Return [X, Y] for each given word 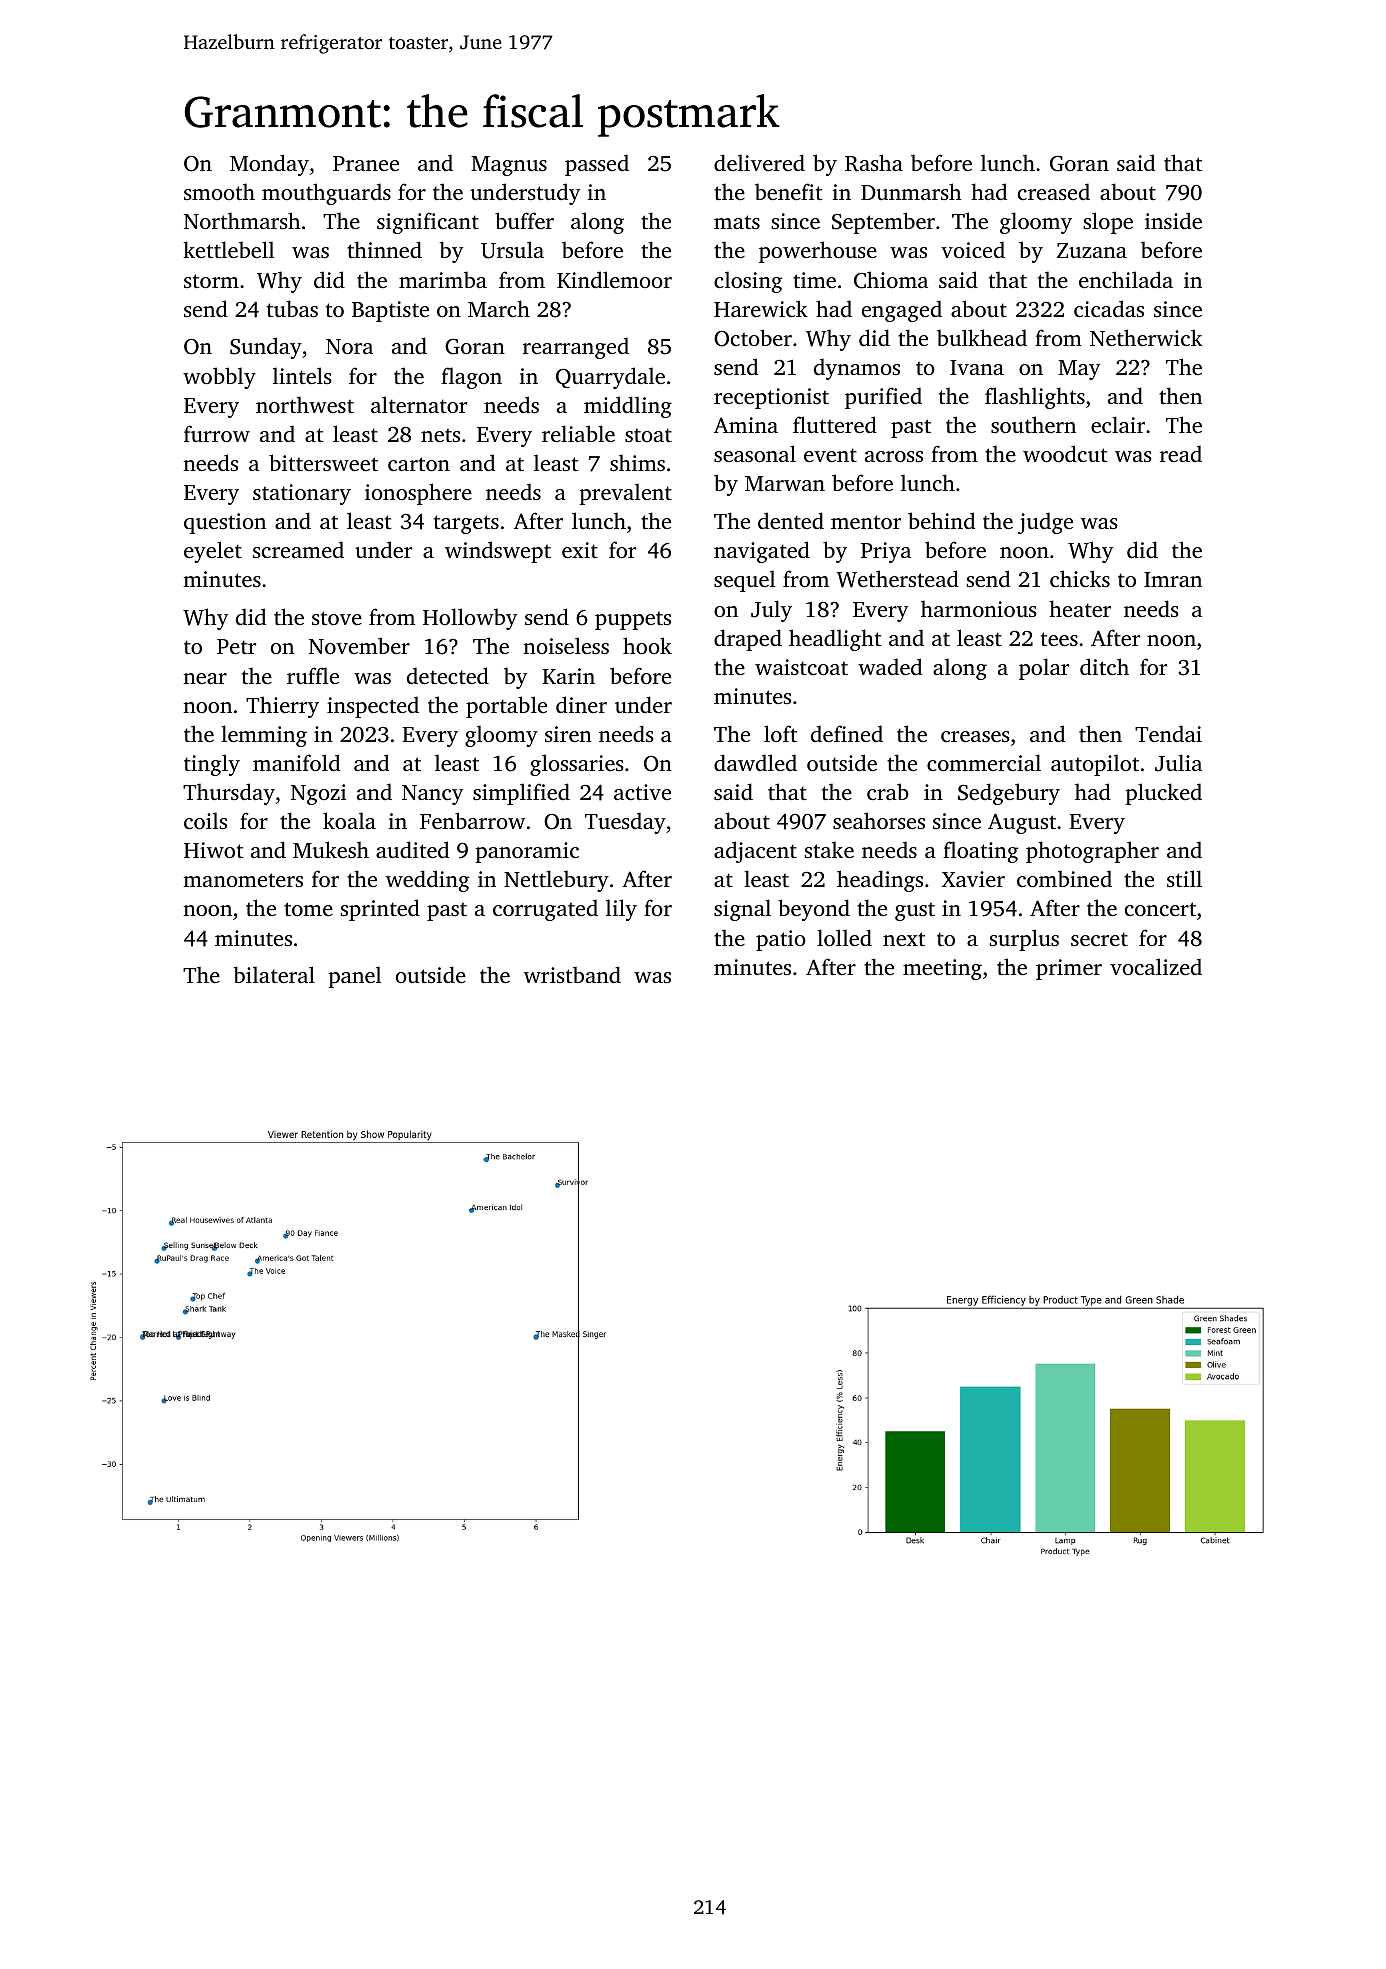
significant [428, 223]
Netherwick [1146, 337]
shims [637, 462]
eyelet [213, 552]
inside [1173, 220]
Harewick [761, 308]
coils [205, 820]
